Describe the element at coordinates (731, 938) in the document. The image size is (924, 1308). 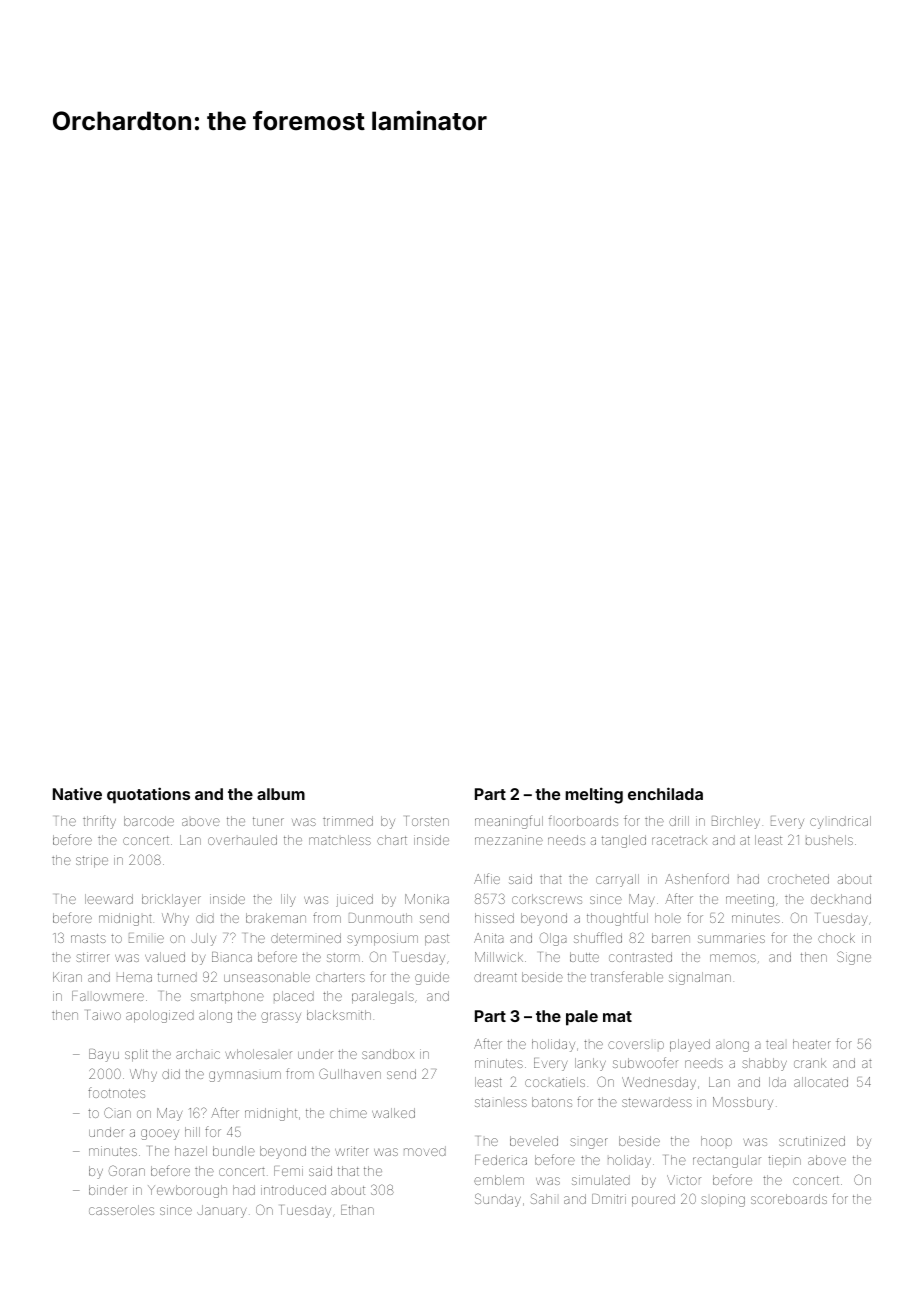
I see `summaries` at that location.
